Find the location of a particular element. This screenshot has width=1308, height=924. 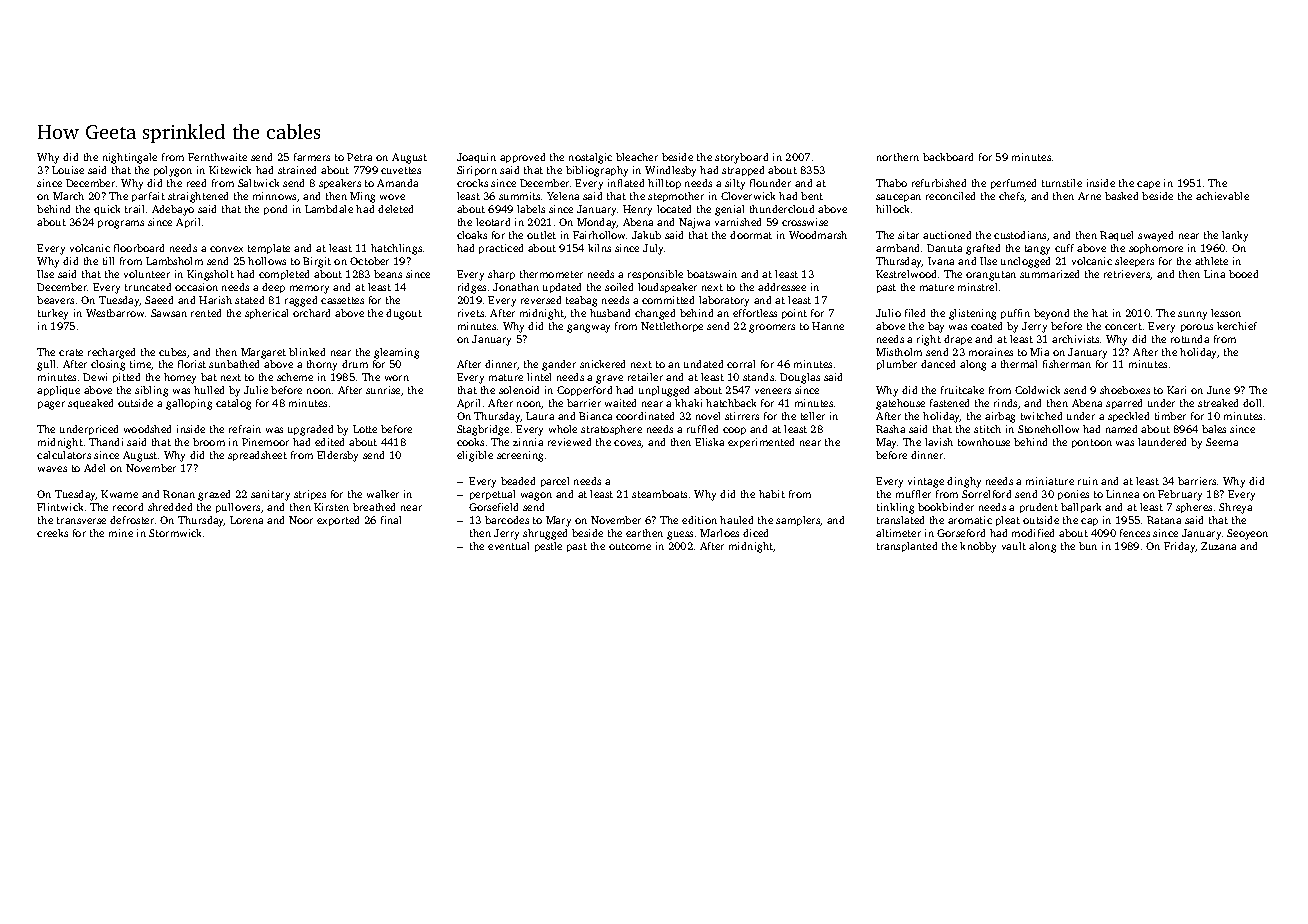

gander is located at coordinates (559, 365).
